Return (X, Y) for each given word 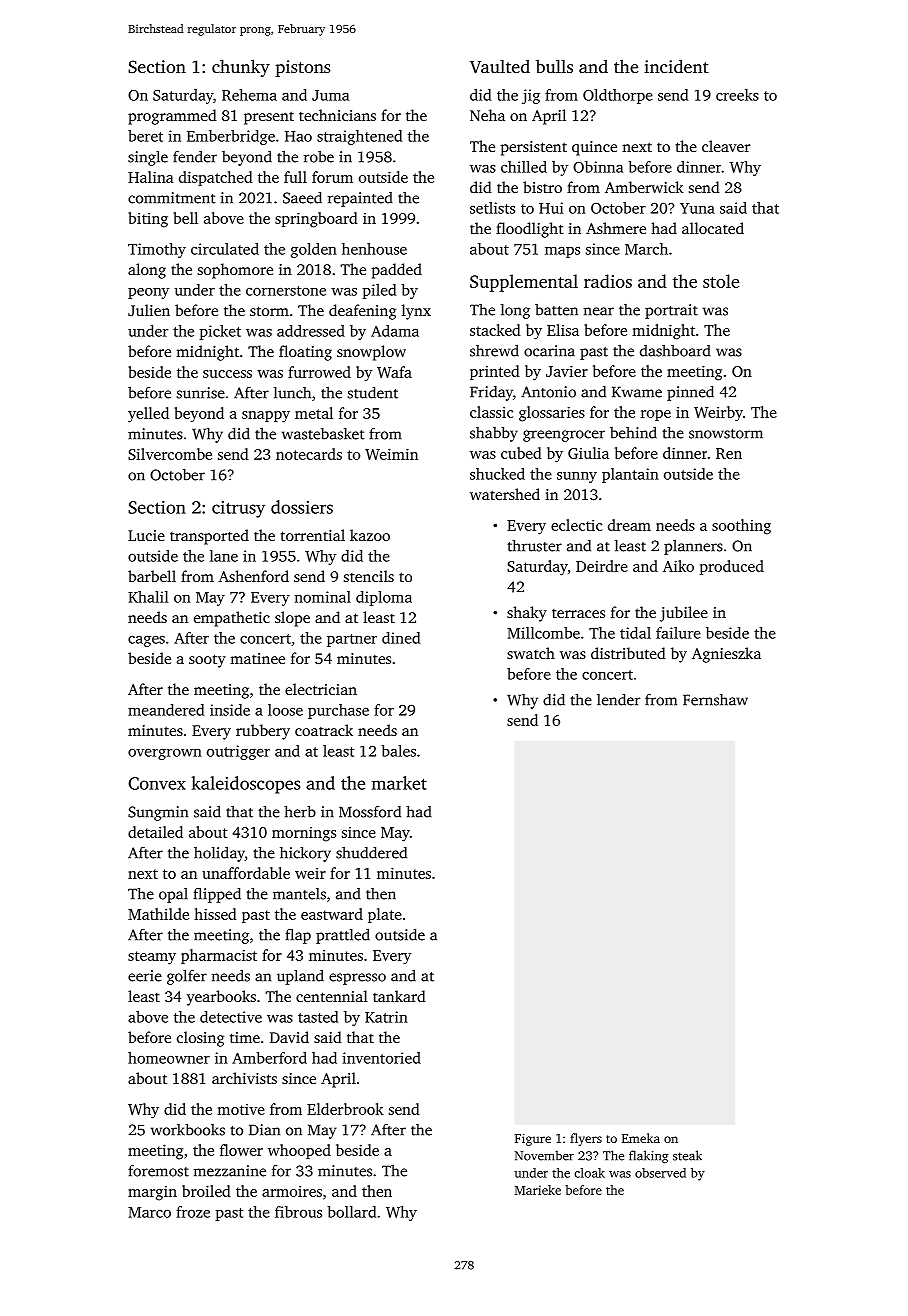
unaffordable (246, 873)
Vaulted (500, 67)
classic (491, 412)
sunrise (201, 393)
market (399, 783)
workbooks (188, 1129)
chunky (241, 68)
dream (629, 525)
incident (676, 66)
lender (618, 699)
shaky (527, 614)
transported (209, 537)
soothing (741, 527)
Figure (533, 1140)
